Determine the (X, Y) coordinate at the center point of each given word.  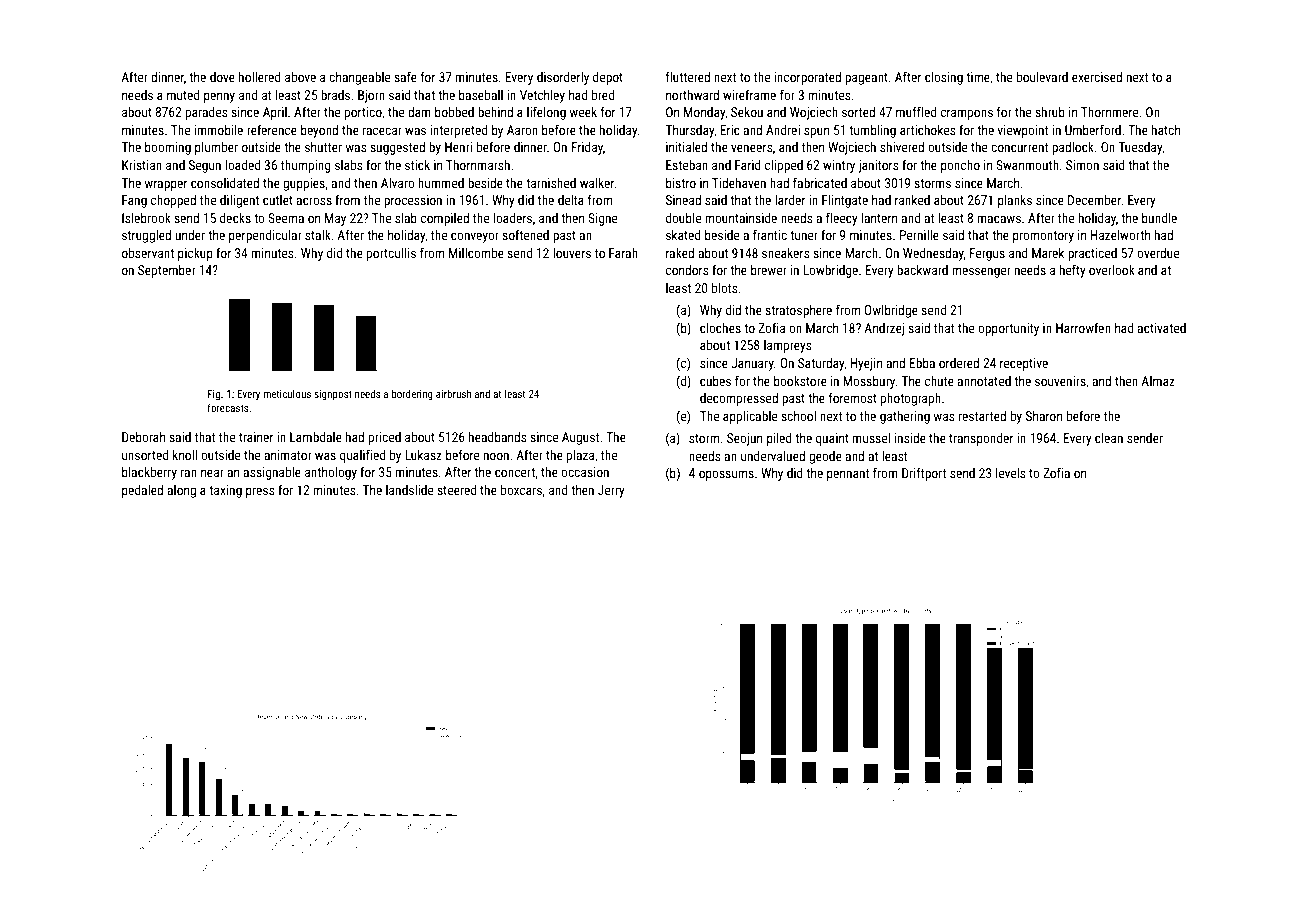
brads (335, 95)
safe (405, 76)
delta (571, 200)
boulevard (1042, 77)
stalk (318, 235)
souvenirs (1060, 381)
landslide (409, 490)
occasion (585, 472)
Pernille (919, 235)
